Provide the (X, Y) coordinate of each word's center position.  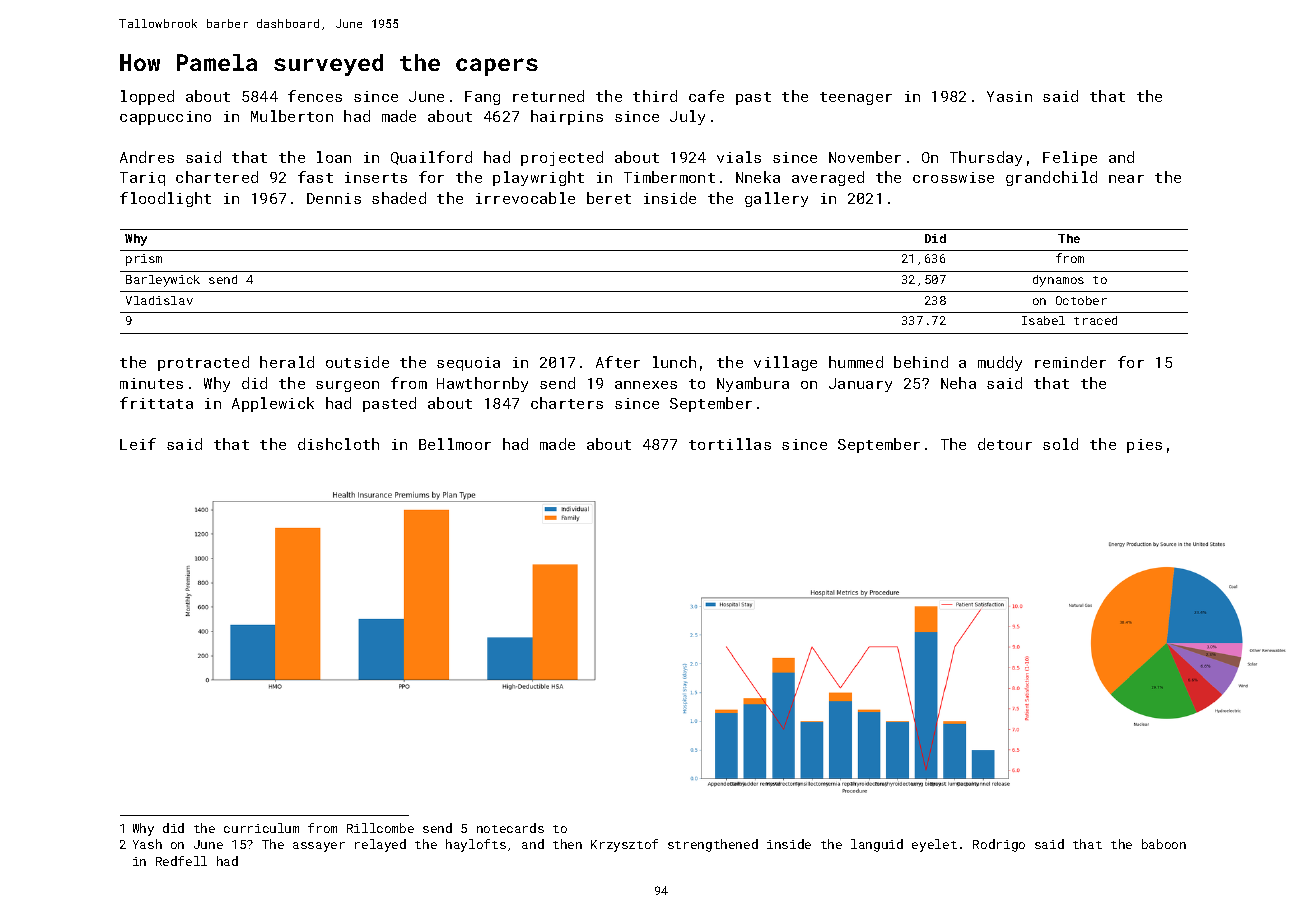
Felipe (1070, 158)
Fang (482, 98)
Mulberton (292, 116)
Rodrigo (999, 845)
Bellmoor (455, 444)
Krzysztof (624, 845)
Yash (147, 844)
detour (1005, 444)
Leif (138, 444)
